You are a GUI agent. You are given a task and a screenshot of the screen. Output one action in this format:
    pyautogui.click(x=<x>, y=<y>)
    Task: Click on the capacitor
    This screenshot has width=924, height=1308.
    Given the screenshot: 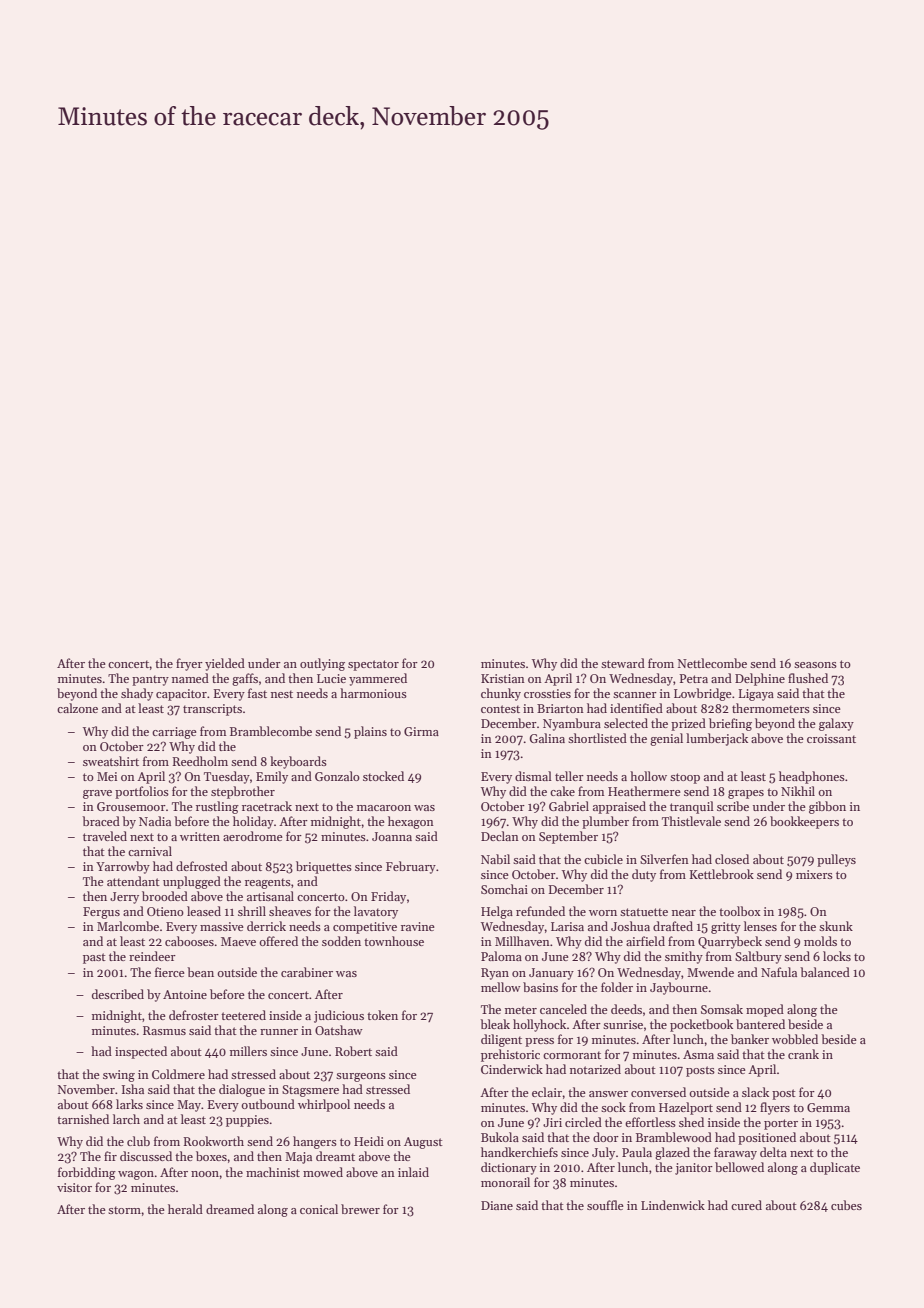 What is the action you would take?
    pyautogui.click(x=181, y=695)
